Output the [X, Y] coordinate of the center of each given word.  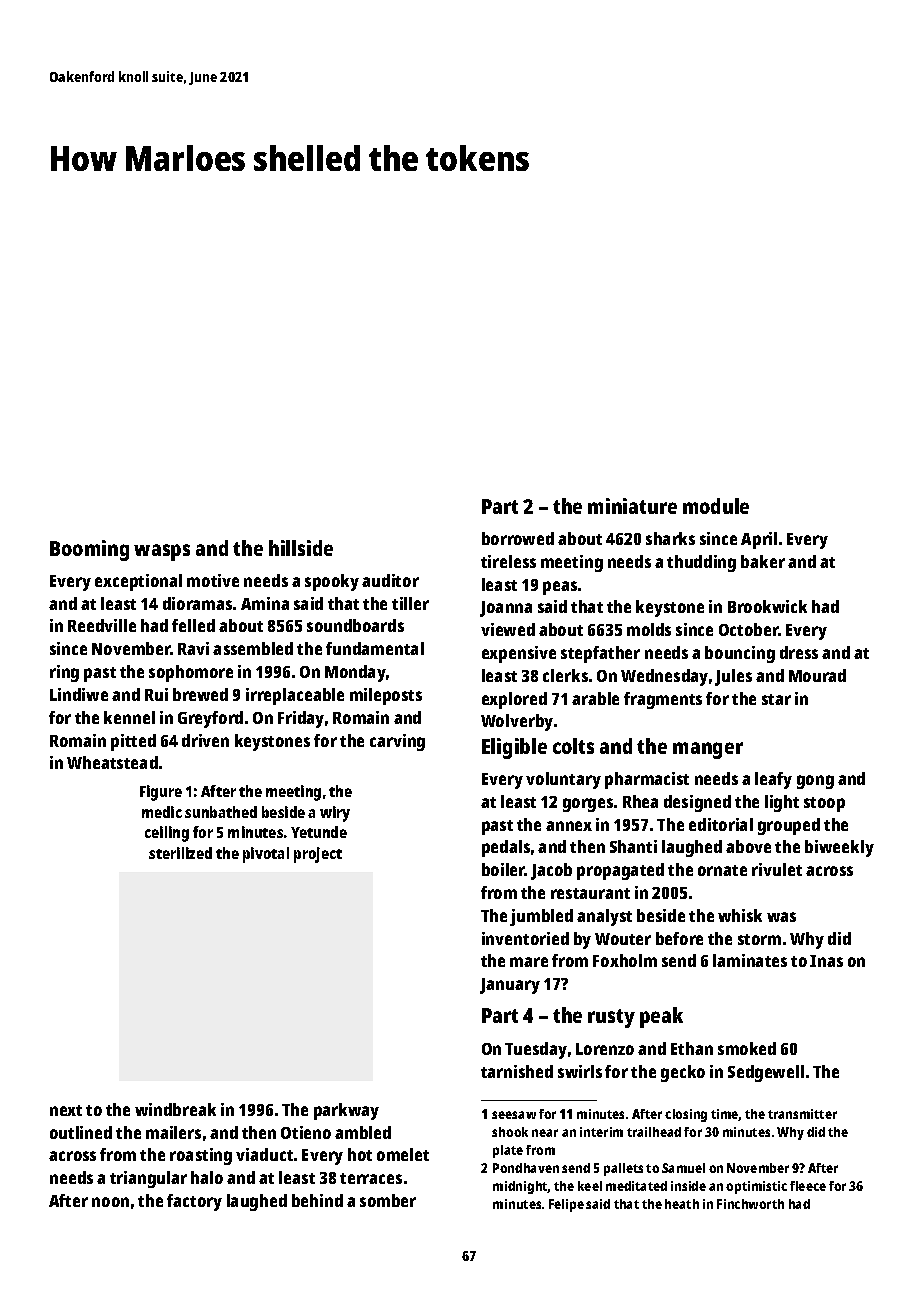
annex [569, 826]
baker [763, 561]
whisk [740, 915]
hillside [301, 548]
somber [388, 1200]
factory [194, 1202]
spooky [332, 582]
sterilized [180, 853]
